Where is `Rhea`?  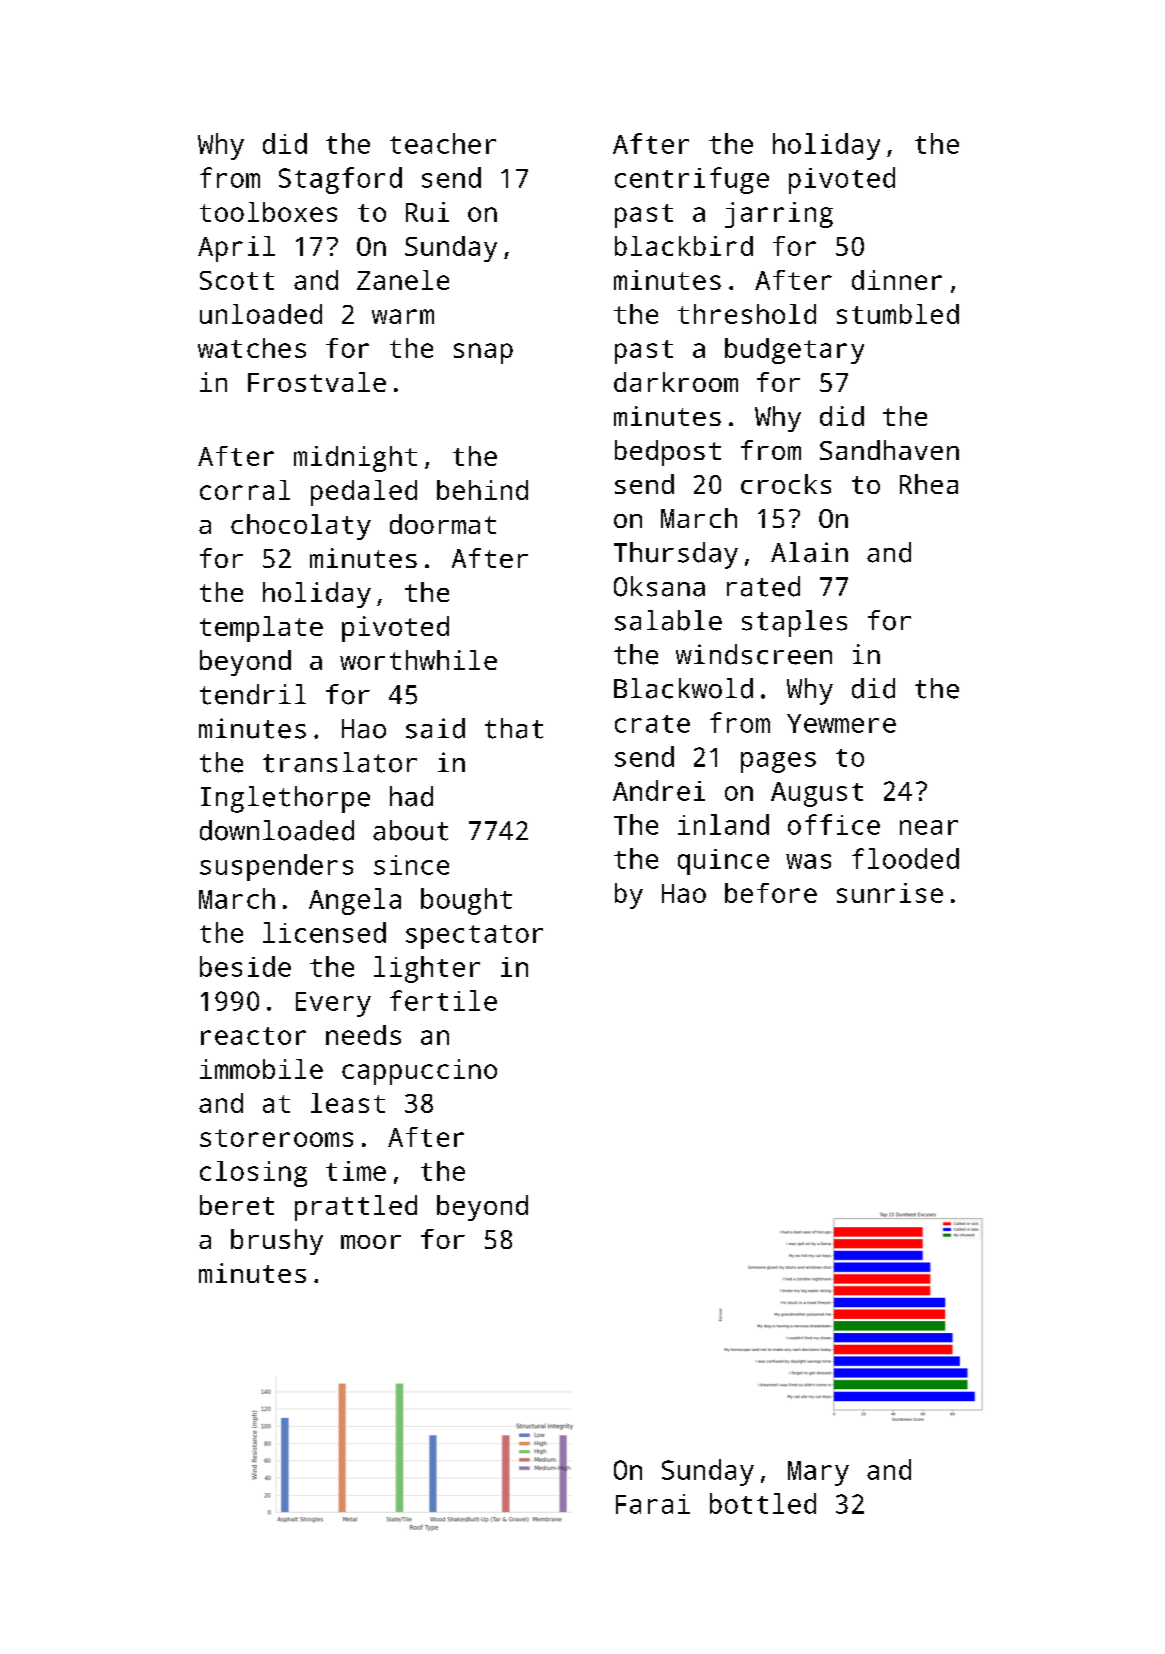
Rhea is located at coordinates (929, 484).
